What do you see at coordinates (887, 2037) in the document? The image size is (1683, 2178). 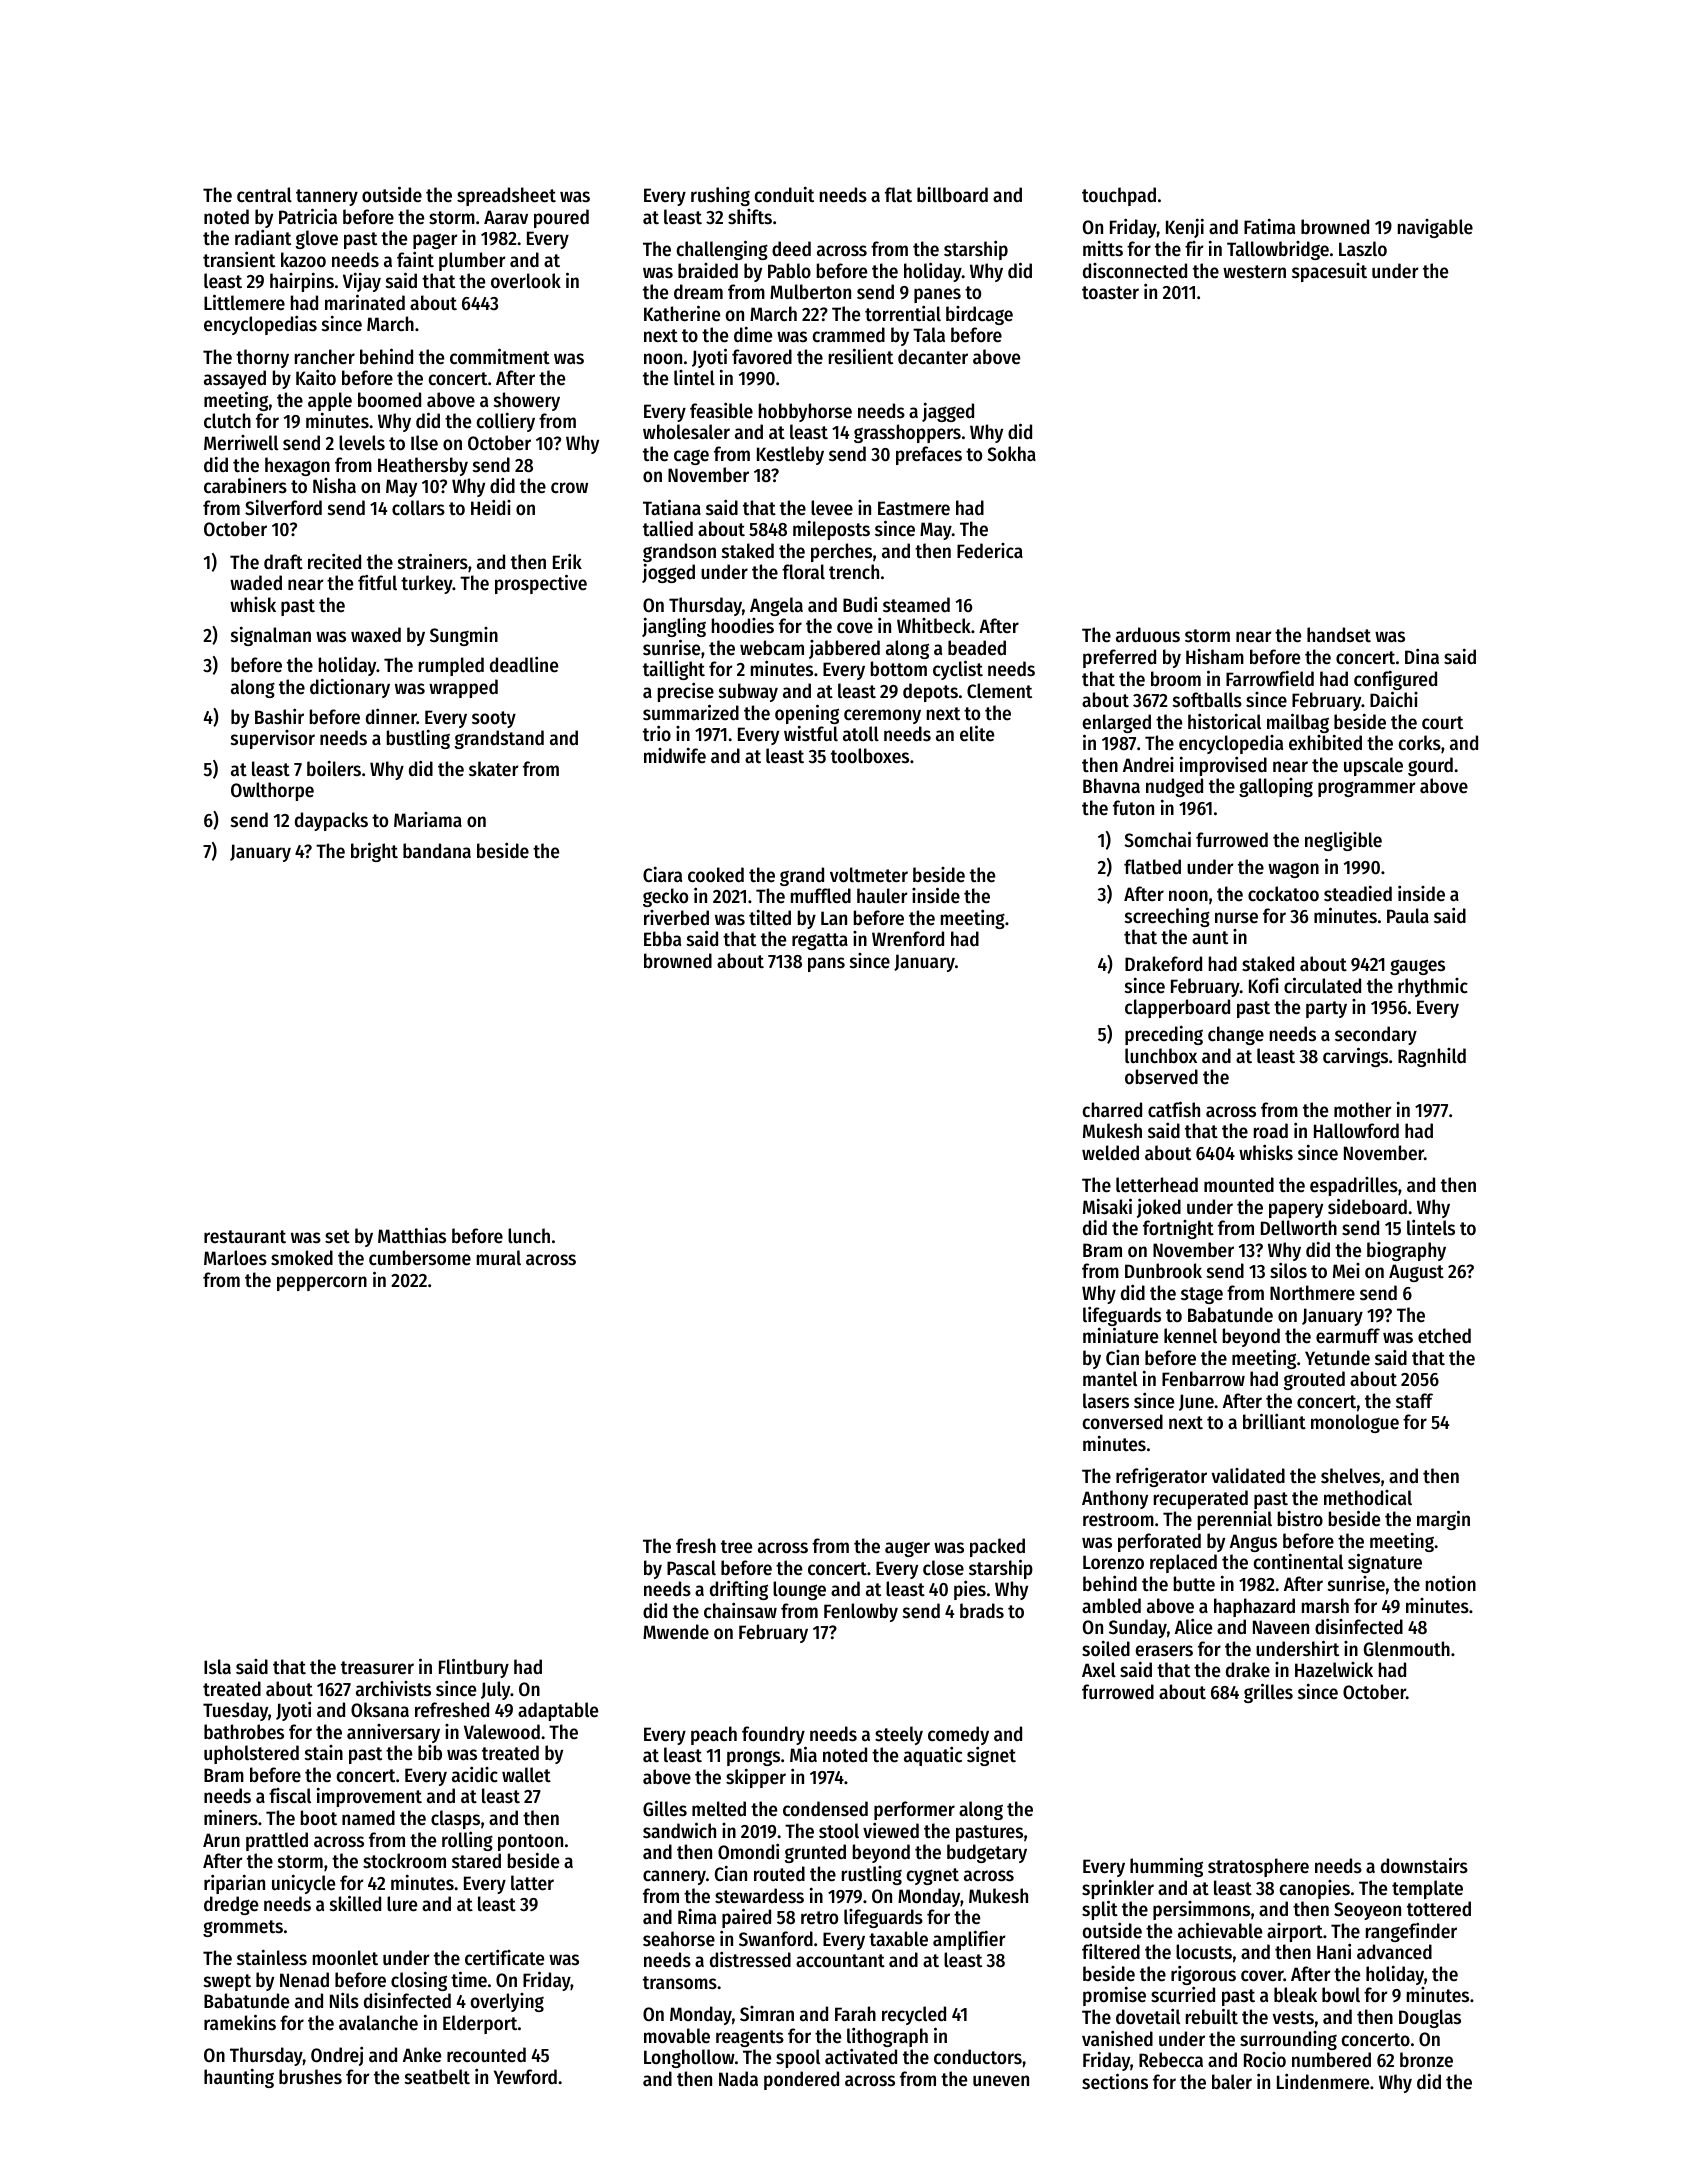 I see `lithograph` at bounding box center [887, 2037].
